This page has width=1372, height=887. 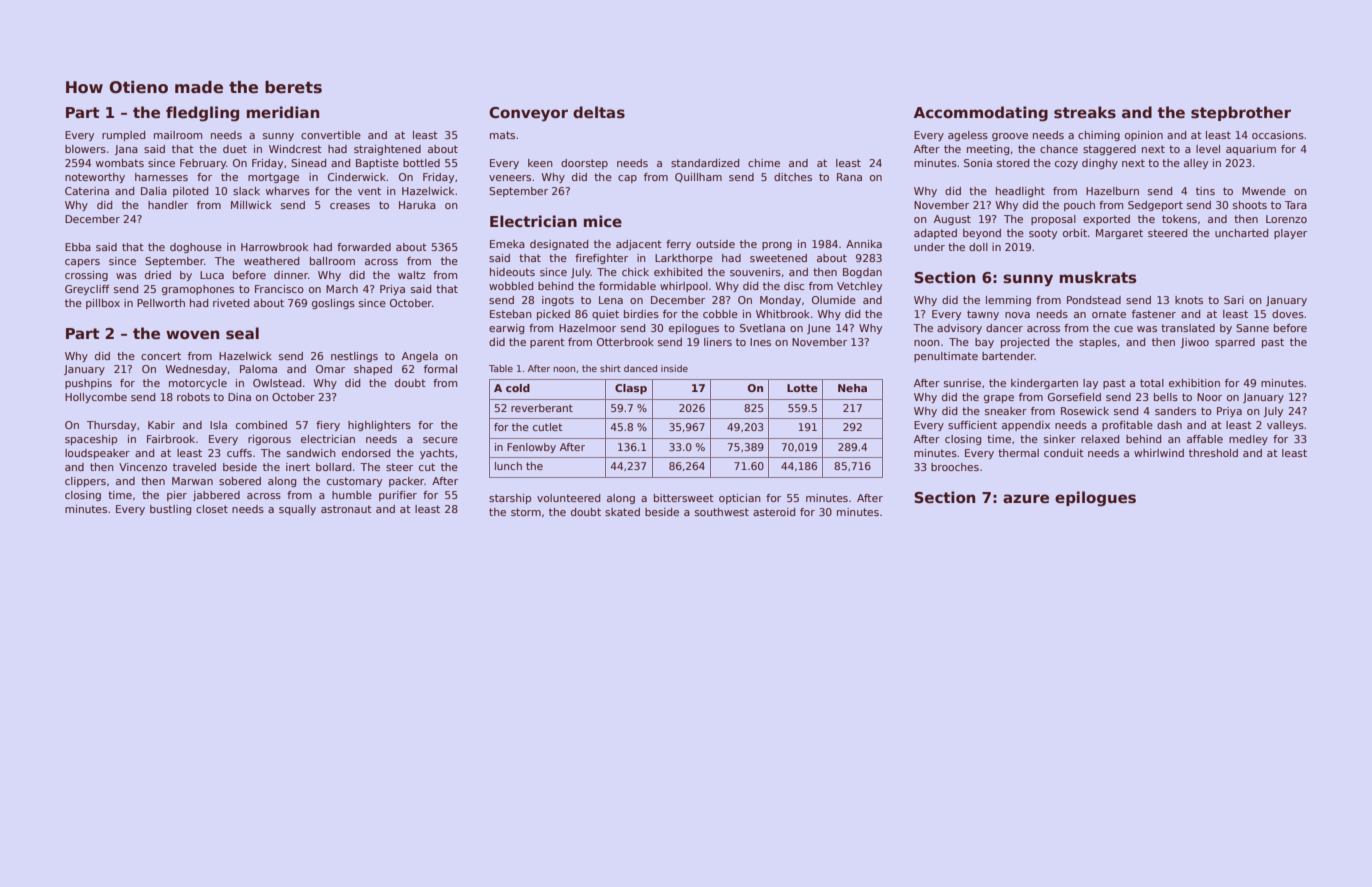 What do you see at coordinates (1026, 498) in the page?
I see `azure` at bounding box center [1026, 498].
